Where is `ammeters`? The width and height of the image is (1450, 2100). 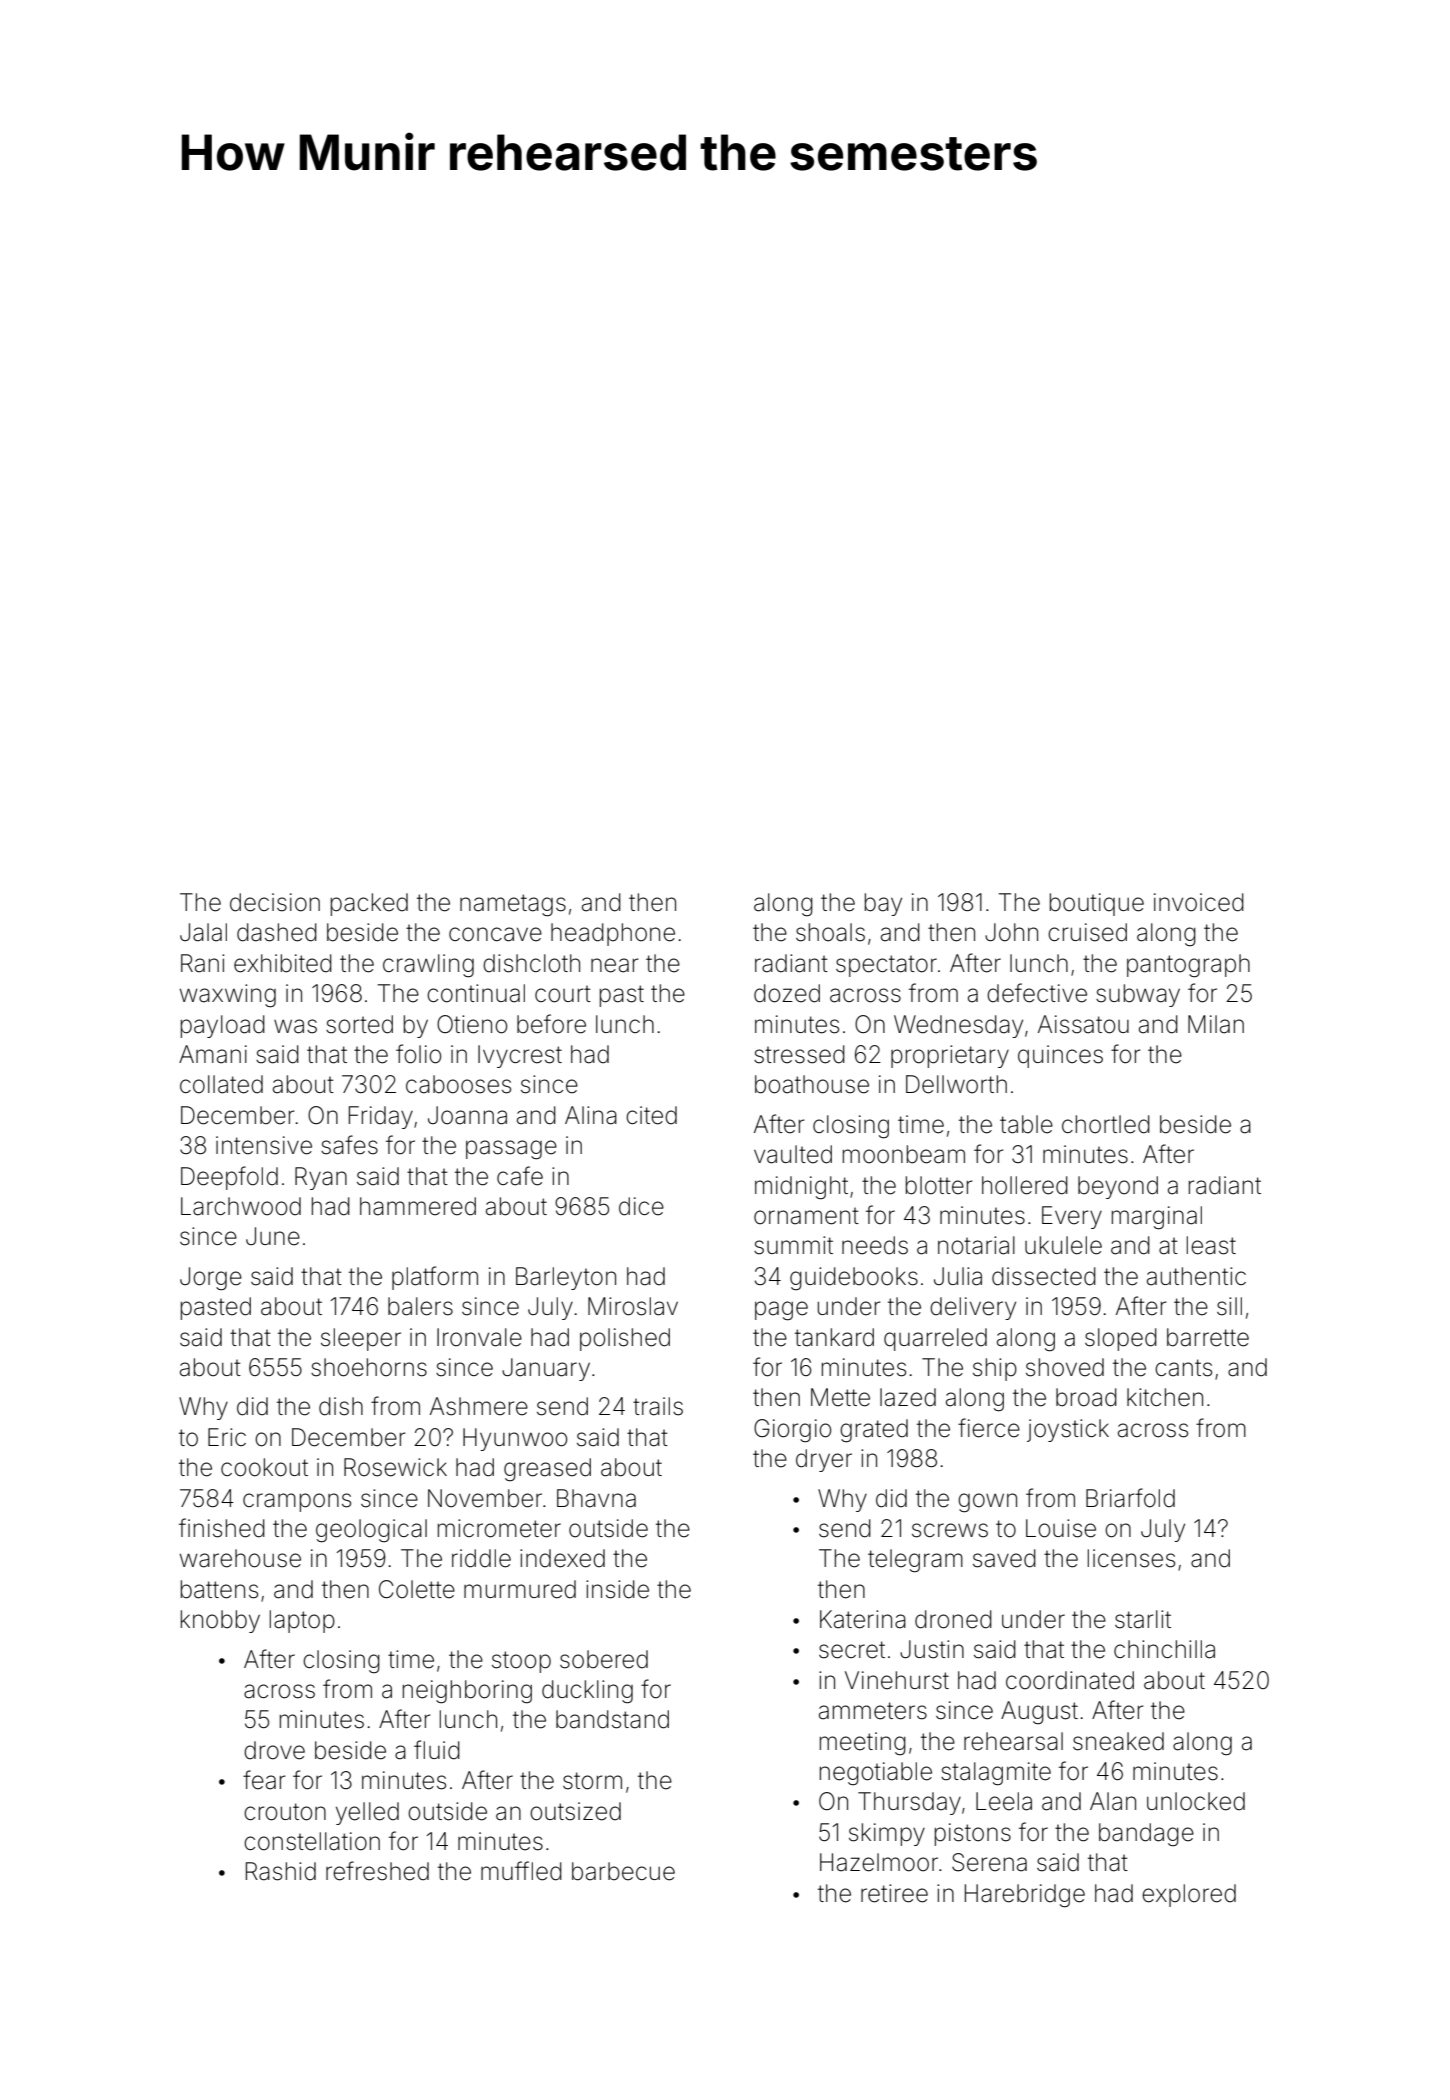 ammeters is located at coordinates (873, 1711).
